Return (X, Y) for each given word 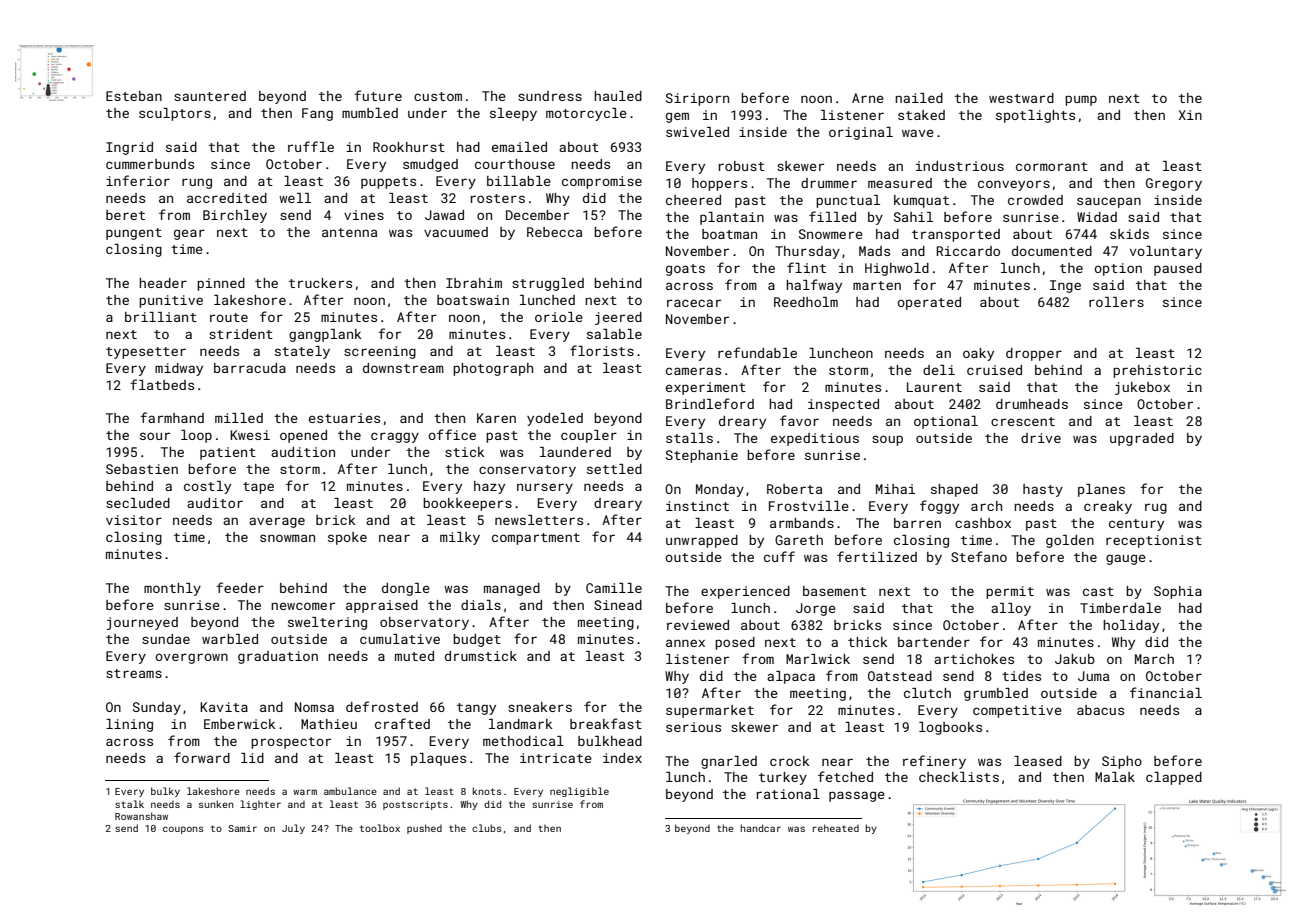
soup (887, 440)
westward (1021, 98)
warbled (230, 639)
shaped (954, 490)
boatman (729, 234)
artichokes (974, 659)
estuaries (344, 418)
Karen (496, 418)
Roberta (794, 489)
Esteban (134, 96)
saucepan (1109, 202)
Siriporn (697, 99)
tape (258, 488)
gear (189, 234)
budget (477, 640)
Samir (242, 828)
